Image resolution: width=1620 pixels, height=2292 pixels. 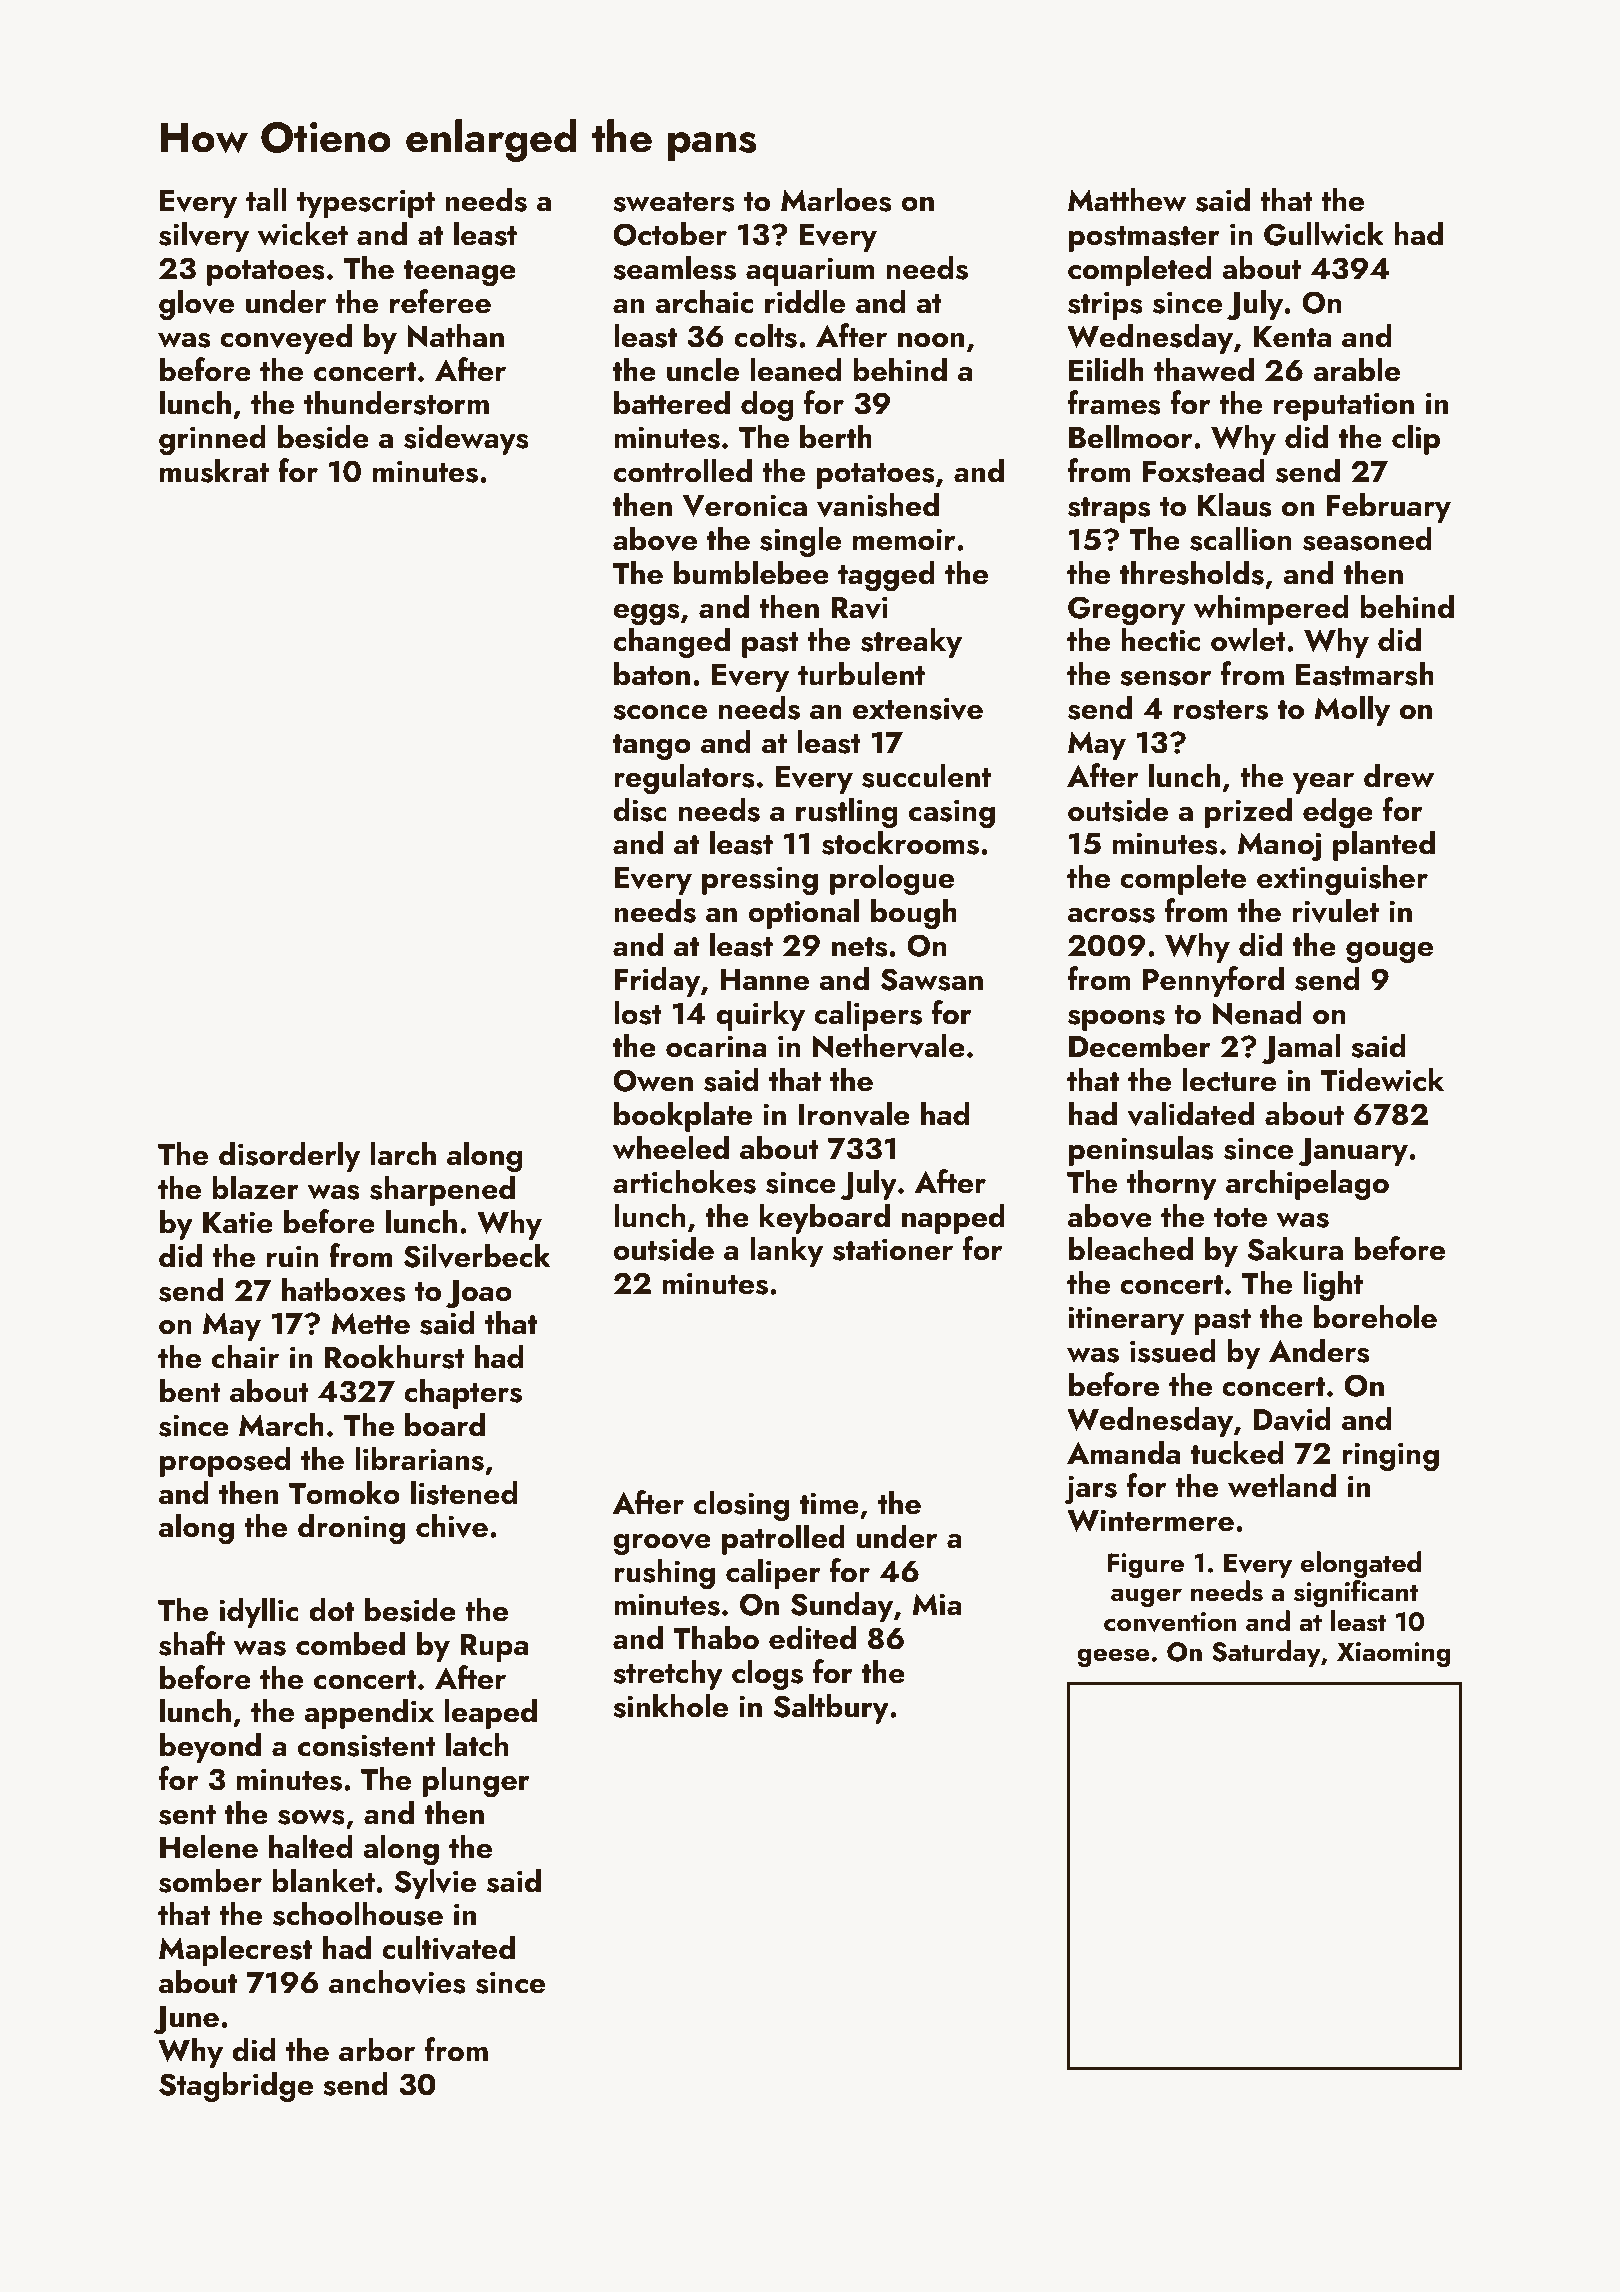 What do you see at coordinates (186, 2020) in the image?
I see `June` at bounding box center [186, 2020].
